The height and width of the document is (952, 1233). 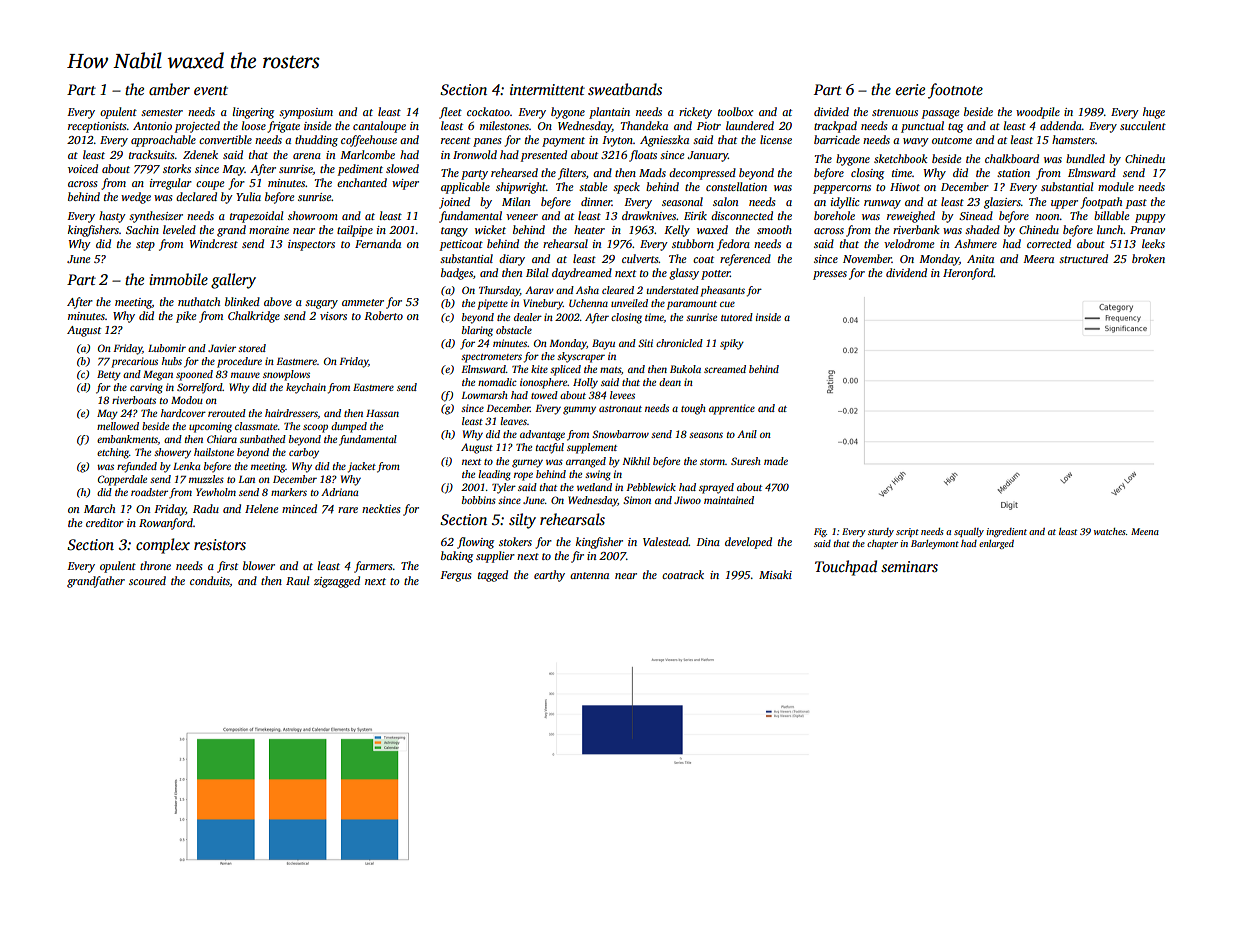 I want to click on constellation, so click(x=736, y=186).
